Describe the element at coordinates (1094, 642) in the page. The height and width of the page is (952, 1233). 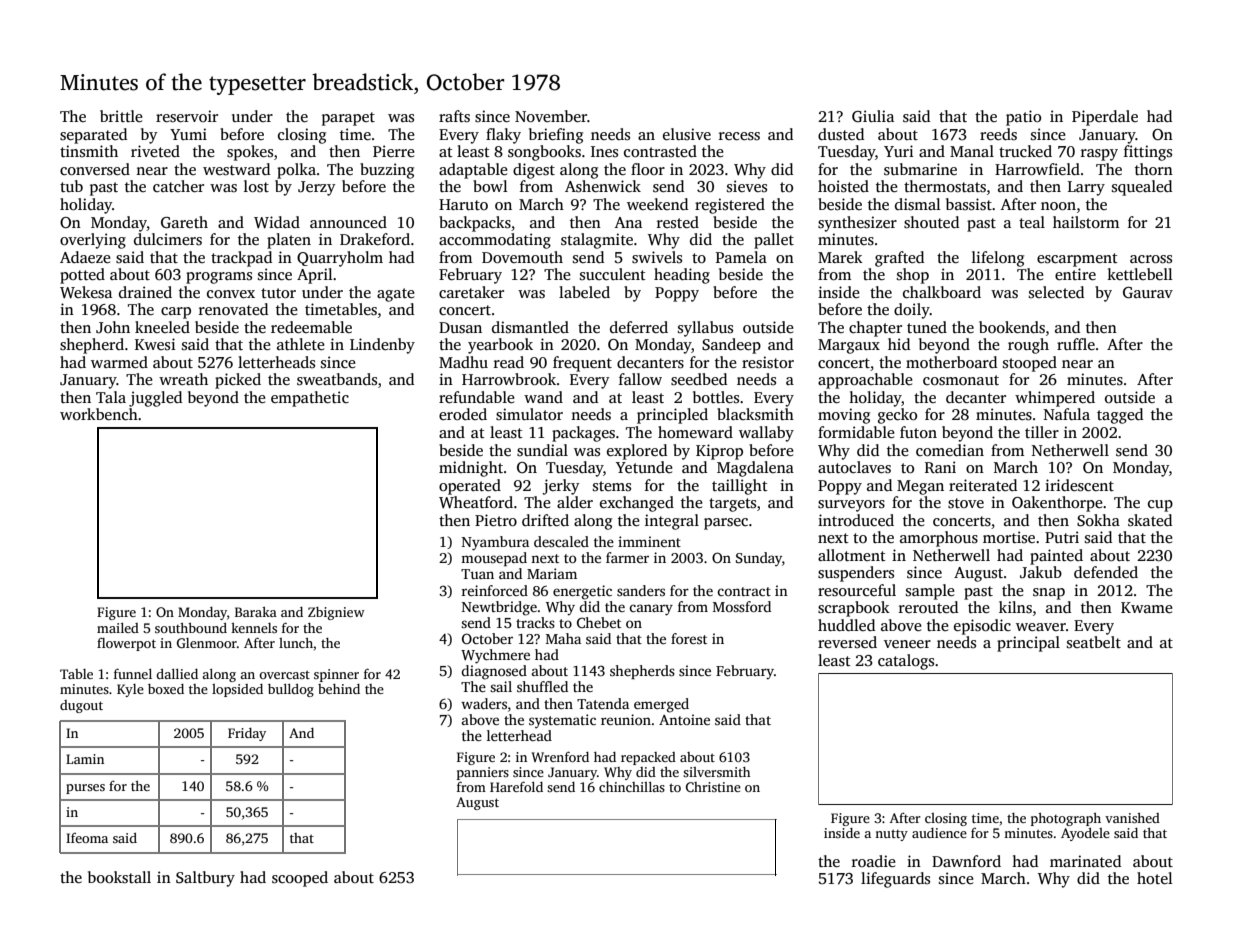
I see `seatbelt` at that location.
